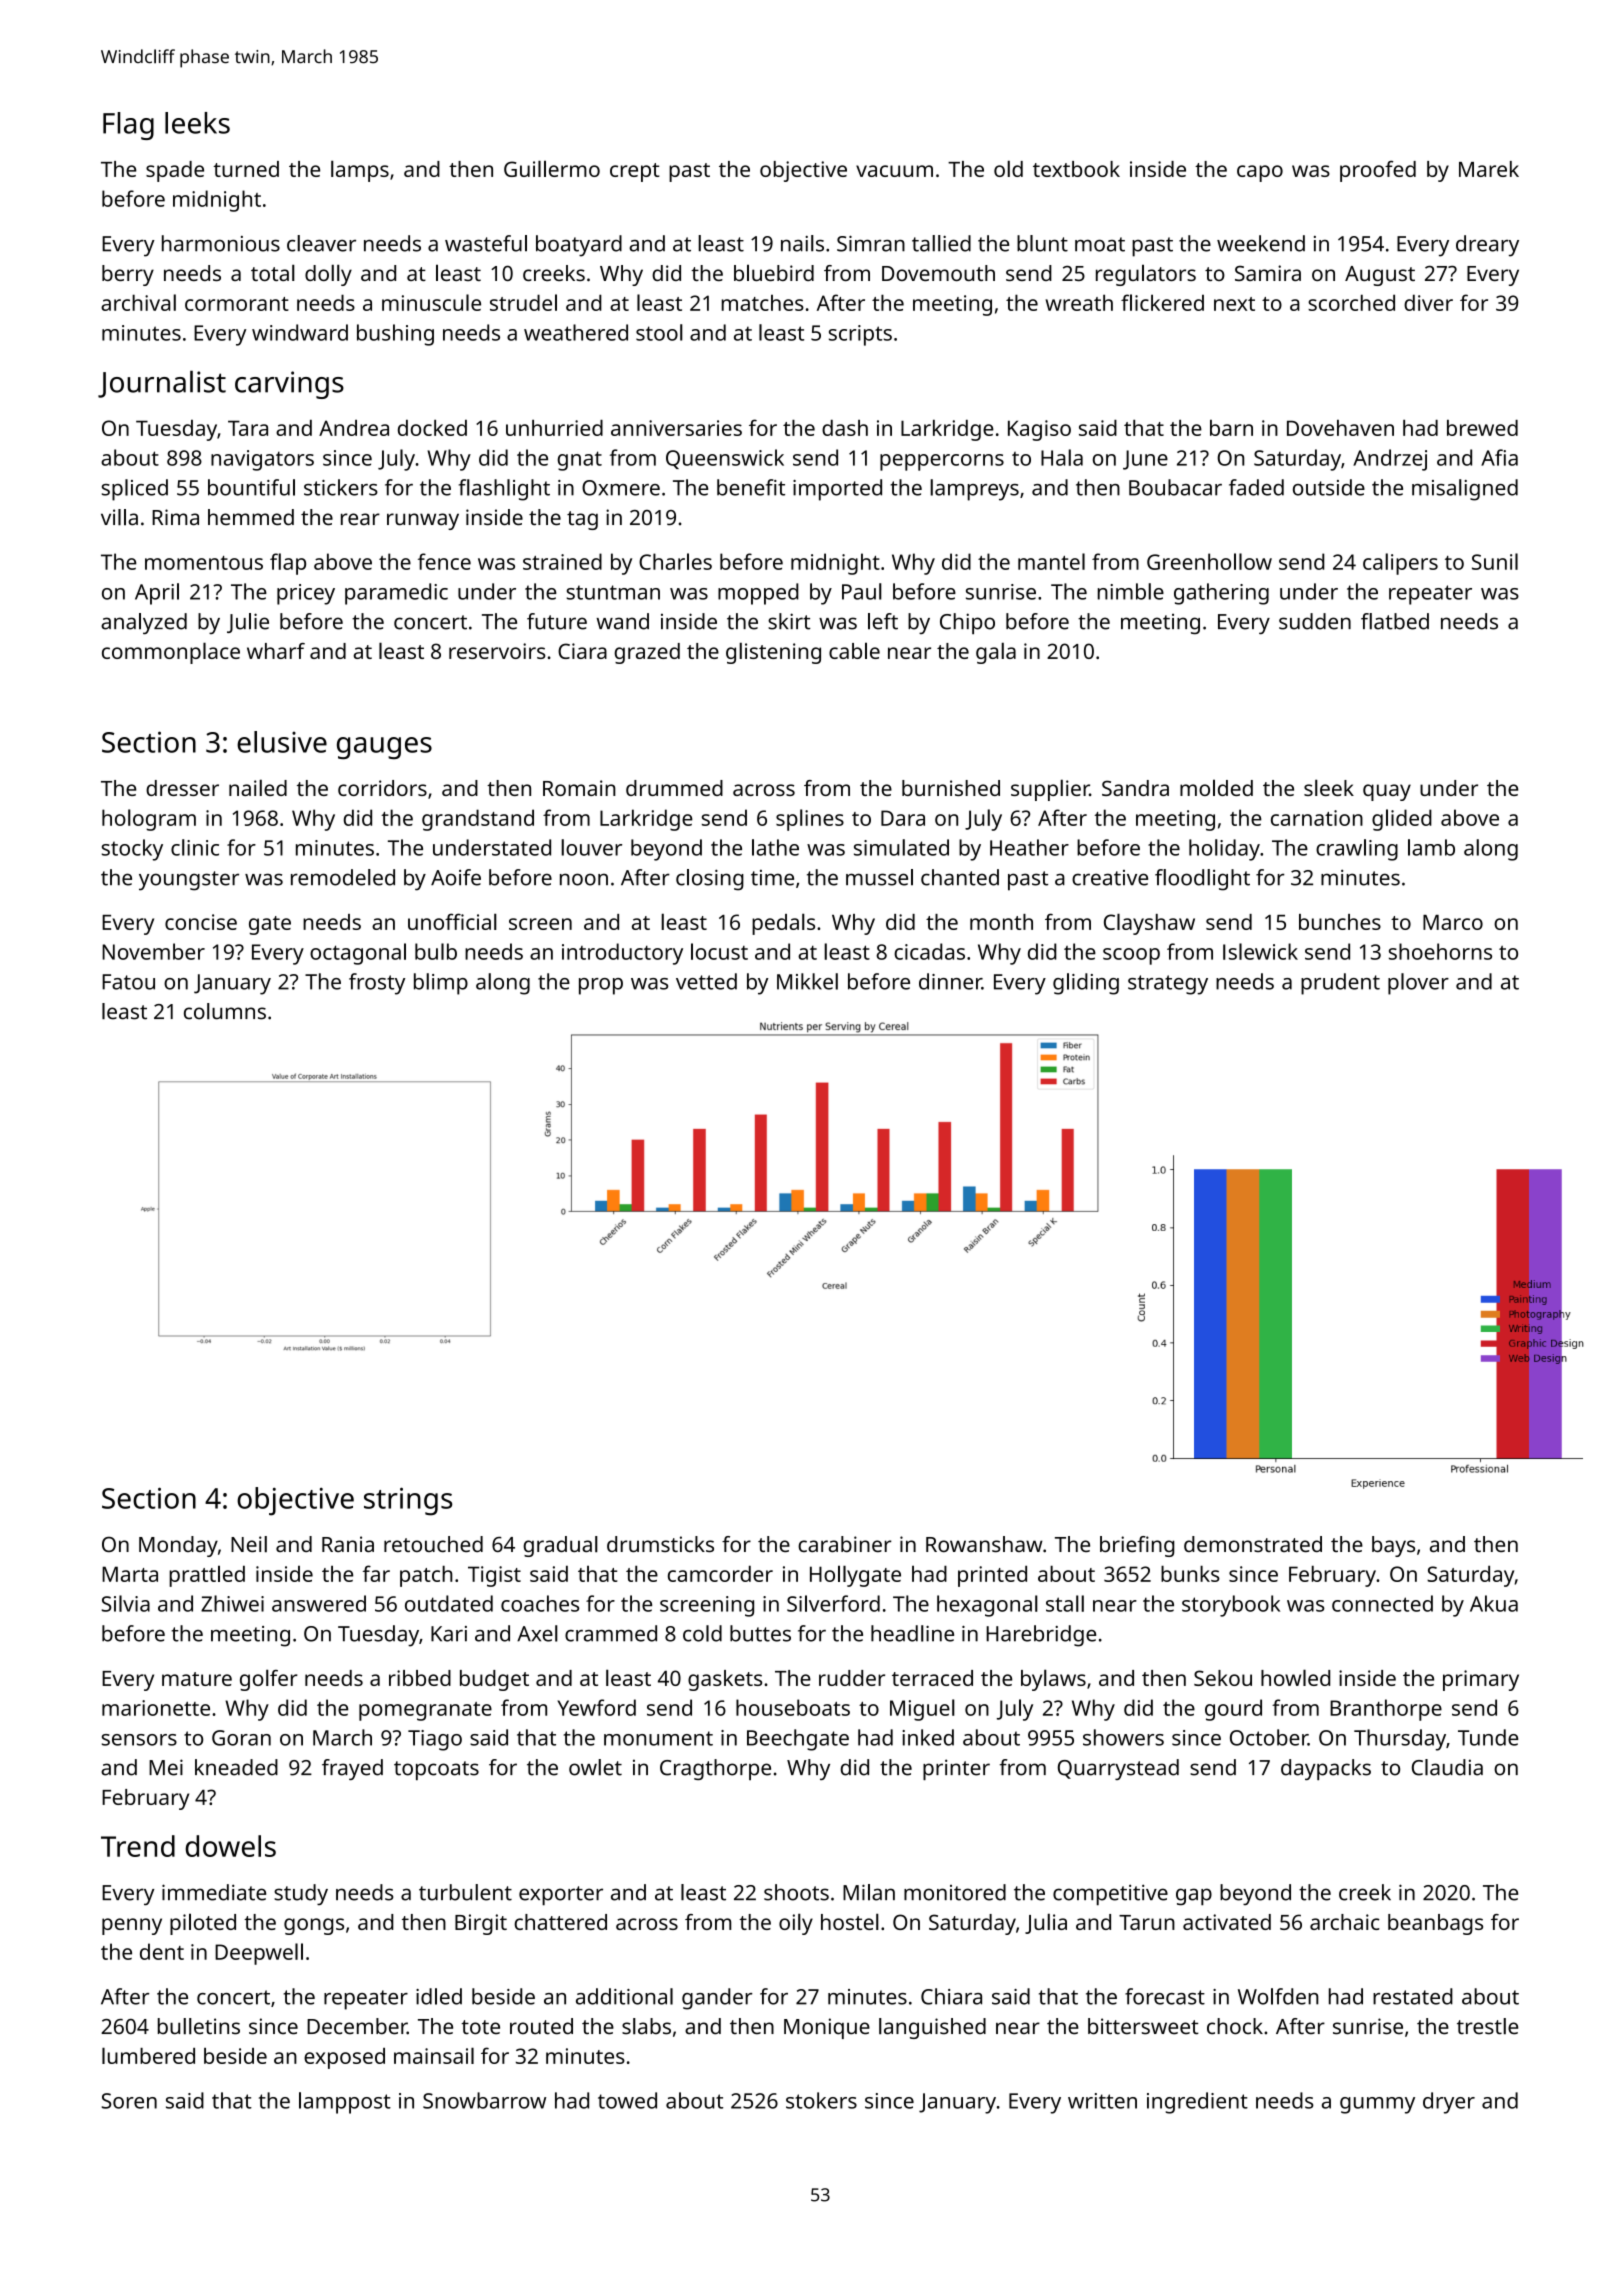  I want to click on competitive, so click(1110, 1895).
